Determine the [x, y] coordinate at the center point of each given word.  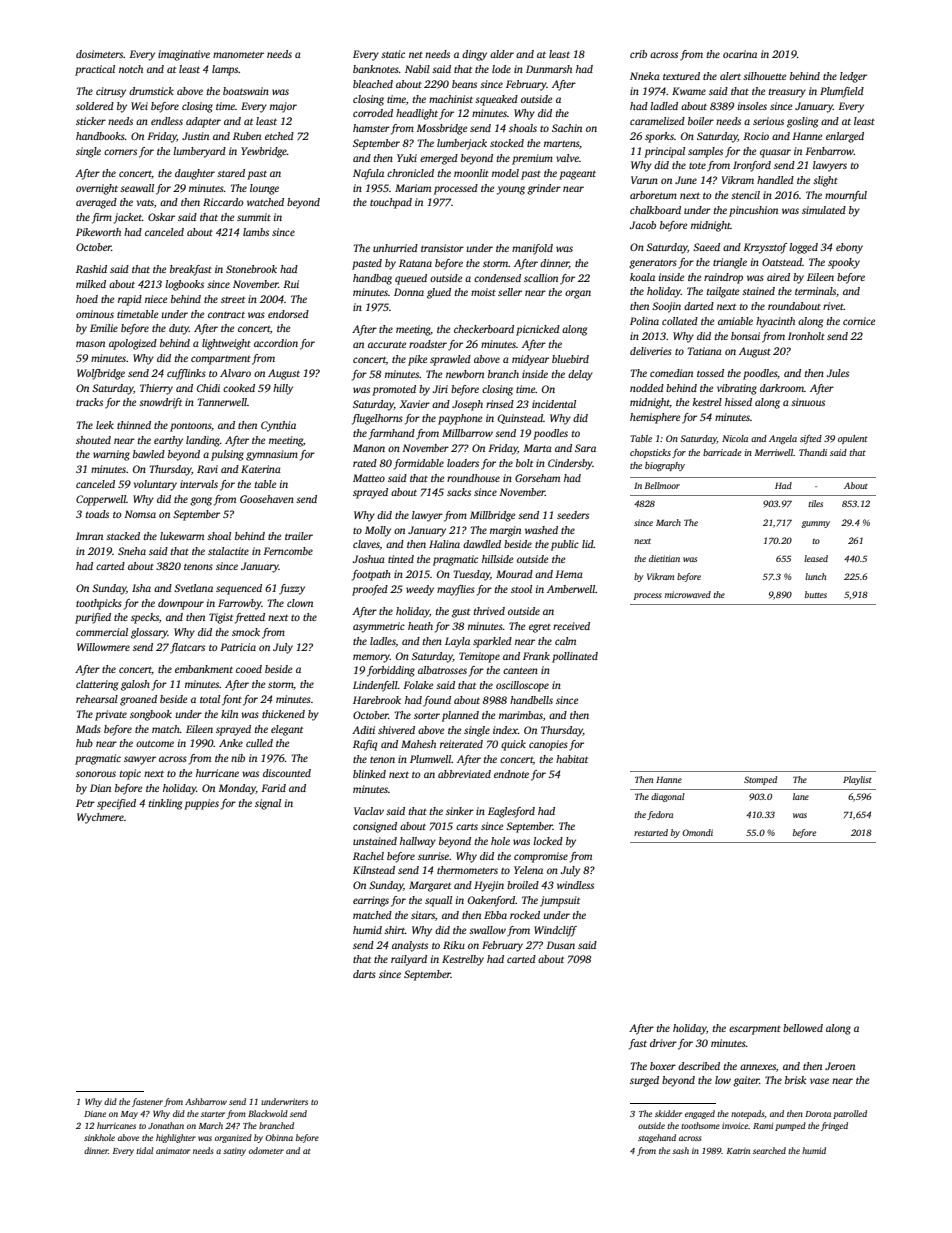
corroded [373, 113]
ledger [853, 77]
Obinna [279, 1137]
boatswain [246, 91]
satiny [234, 1152]
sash [680, 1150]
